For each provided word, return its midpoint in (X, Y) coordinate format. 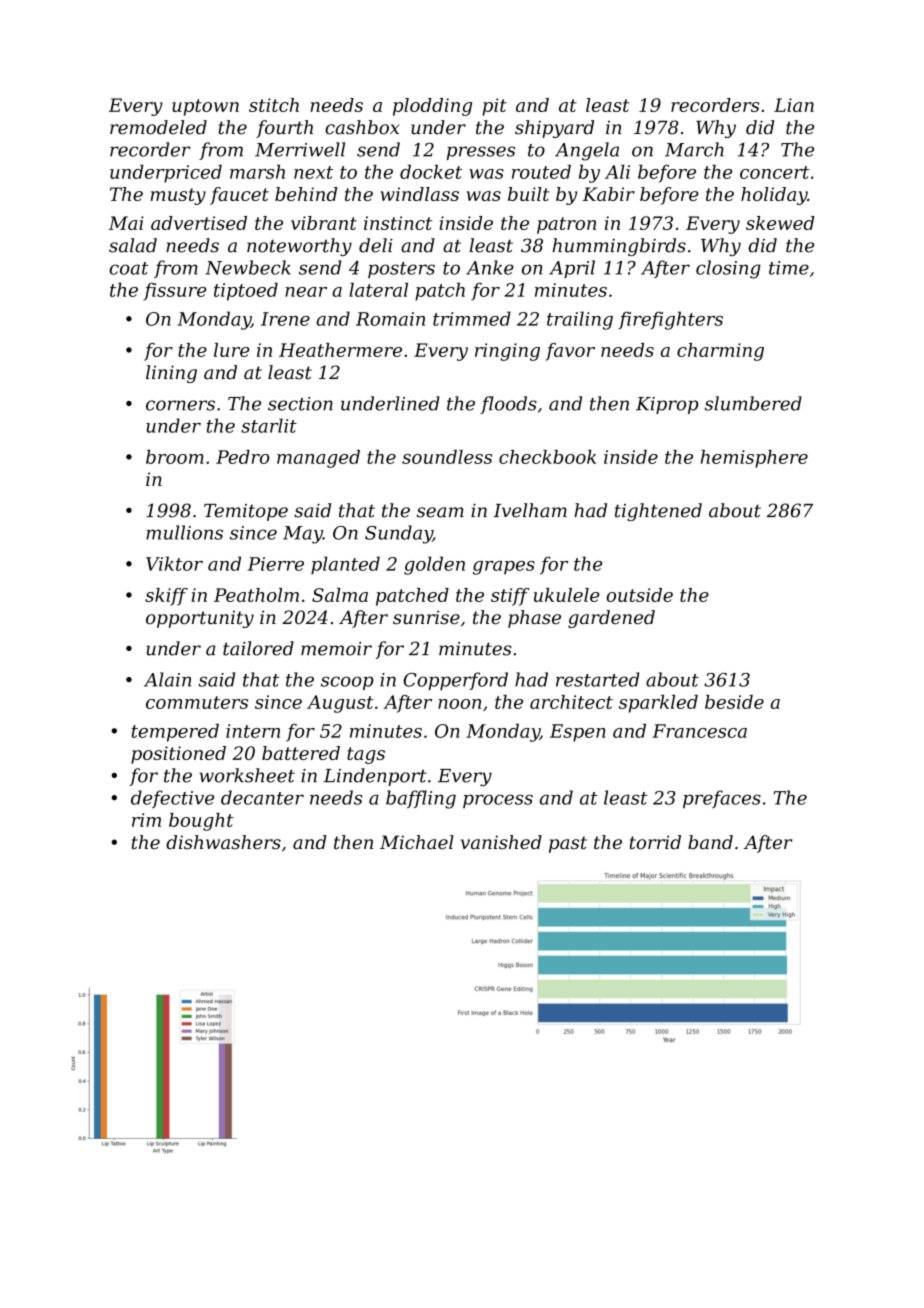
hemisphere (754, 459)
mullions (184, 532)
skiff (166, 597)
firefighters (670, 320)
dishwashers (223, 842)
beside (734, 702)
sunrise (426, 617)
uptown (205, 107)
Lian (794, 105)
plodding (432, 107)
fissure (175, 292)
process (498, 801)
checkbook (547, 457)
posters (401, 270)
